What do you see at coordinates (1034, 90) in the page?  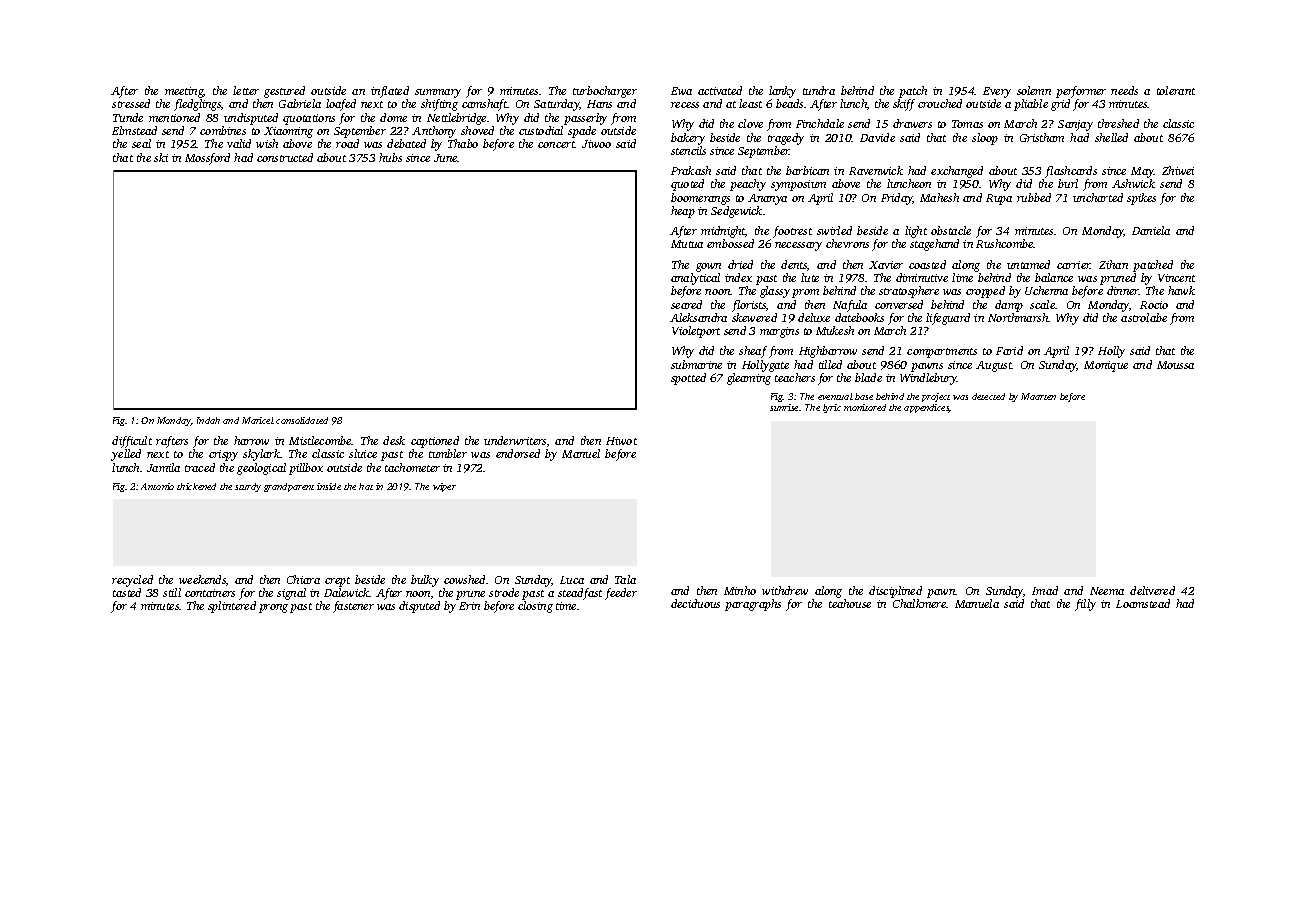 I see `solemn` at bounding box center [1034, 90].
